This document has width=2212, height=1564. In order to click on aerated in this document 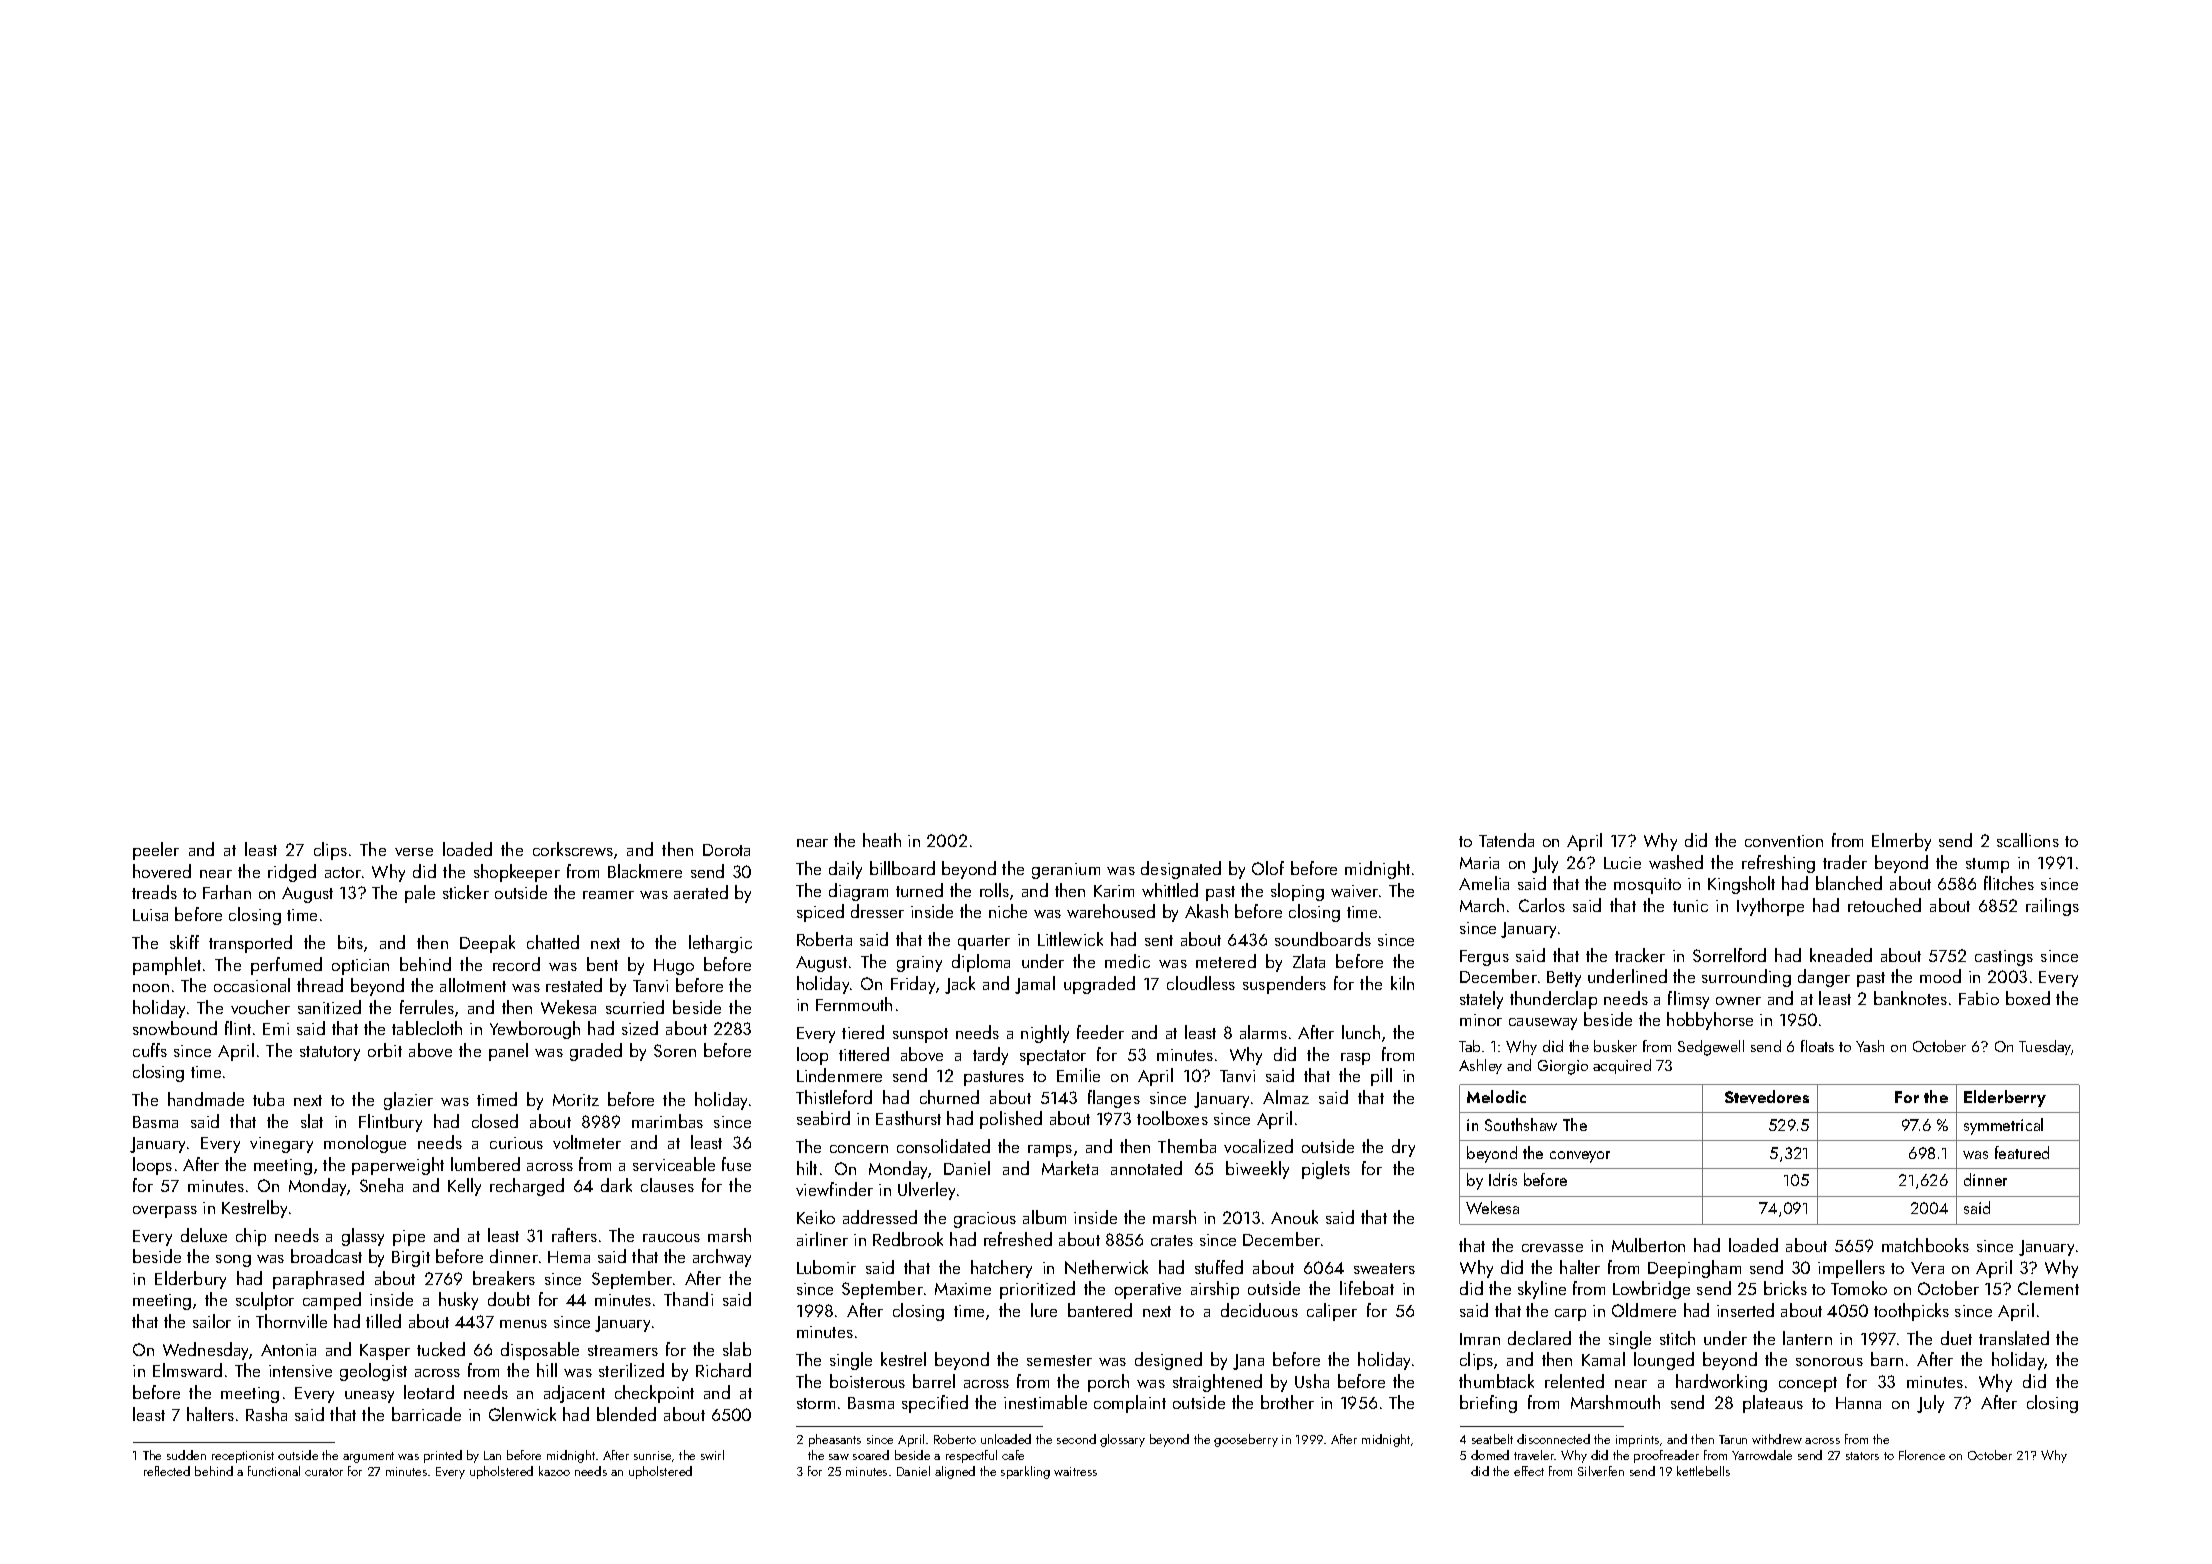, I will do `click(701, 892)`.
